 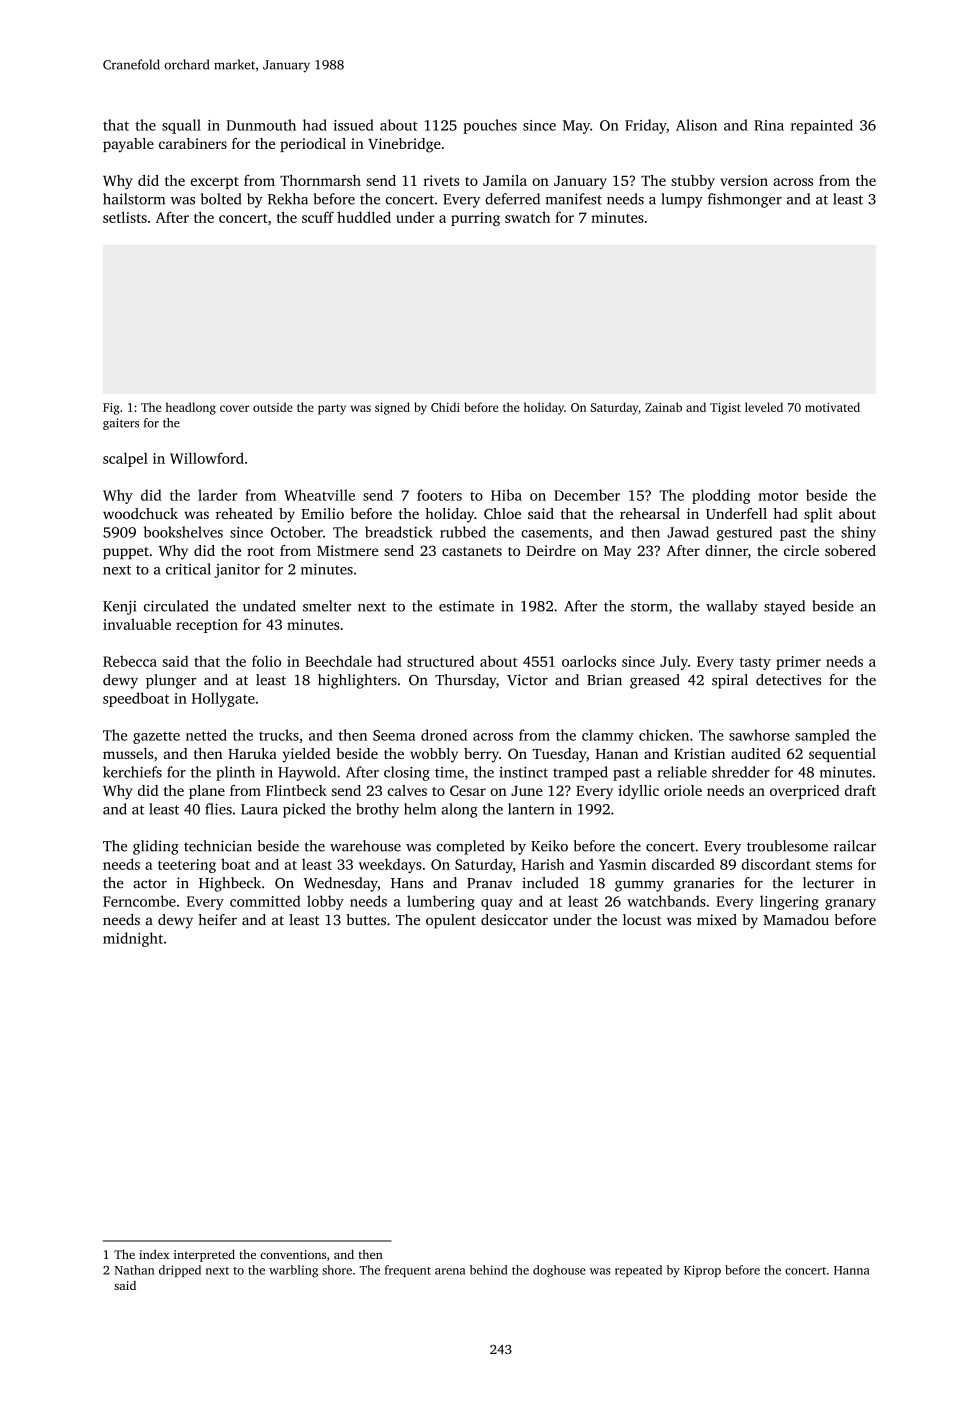 What do you see at coordinates (745, 200) in the screenshot?
I see `fishmonger` at bounding box center [745, 200].
